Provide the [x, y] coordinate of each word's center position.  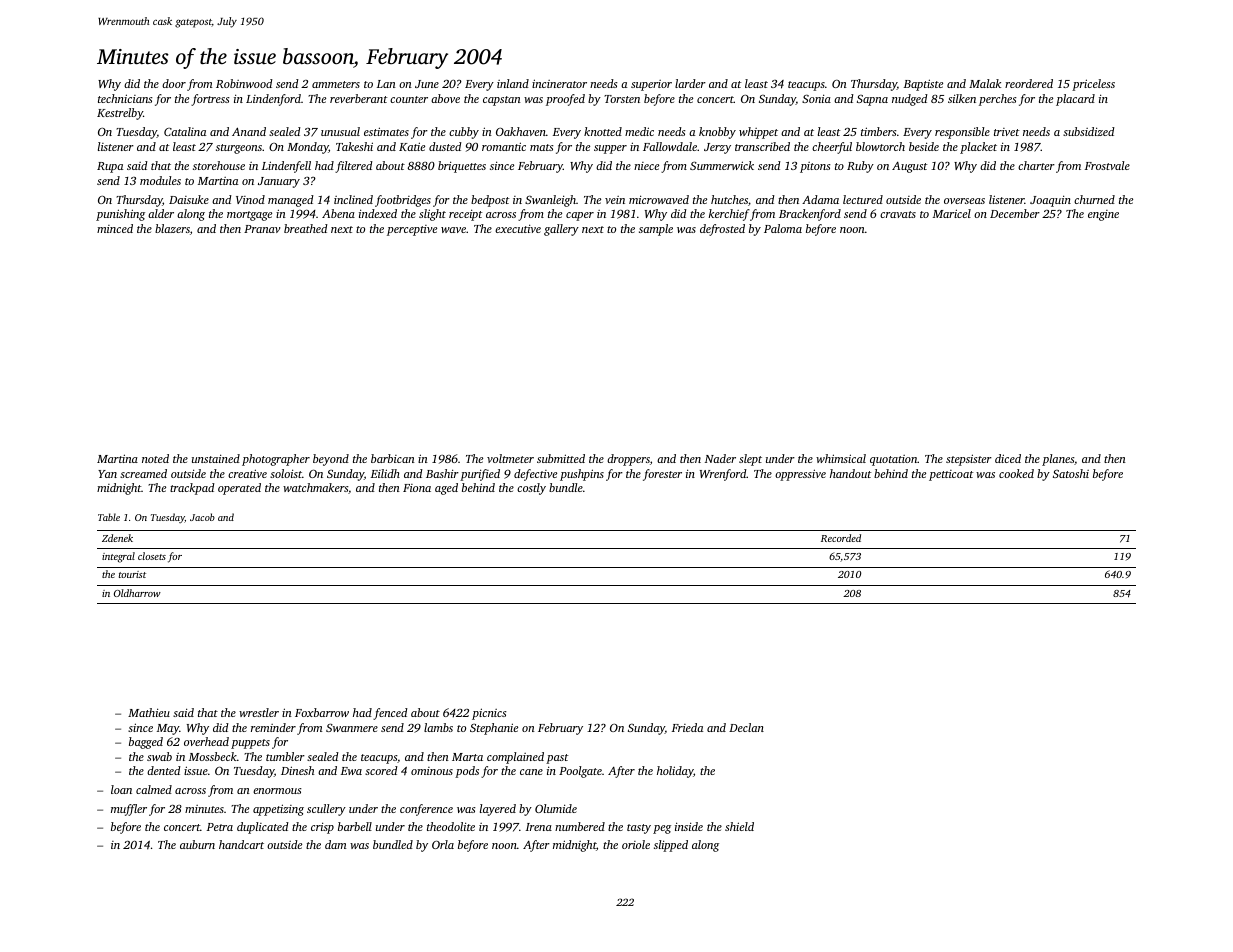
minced [115, 228]
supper [610, 149]
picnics [489, 714]
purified [480, 475]
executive [518, 228]
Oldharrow [137, 593]
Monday [308, 148]
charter [1036, 165]
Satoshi [1071, 473]
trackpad [192, 489]
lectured [863, 199]
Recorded [841, 538]
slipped [671, 846]
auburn [197, 844]
